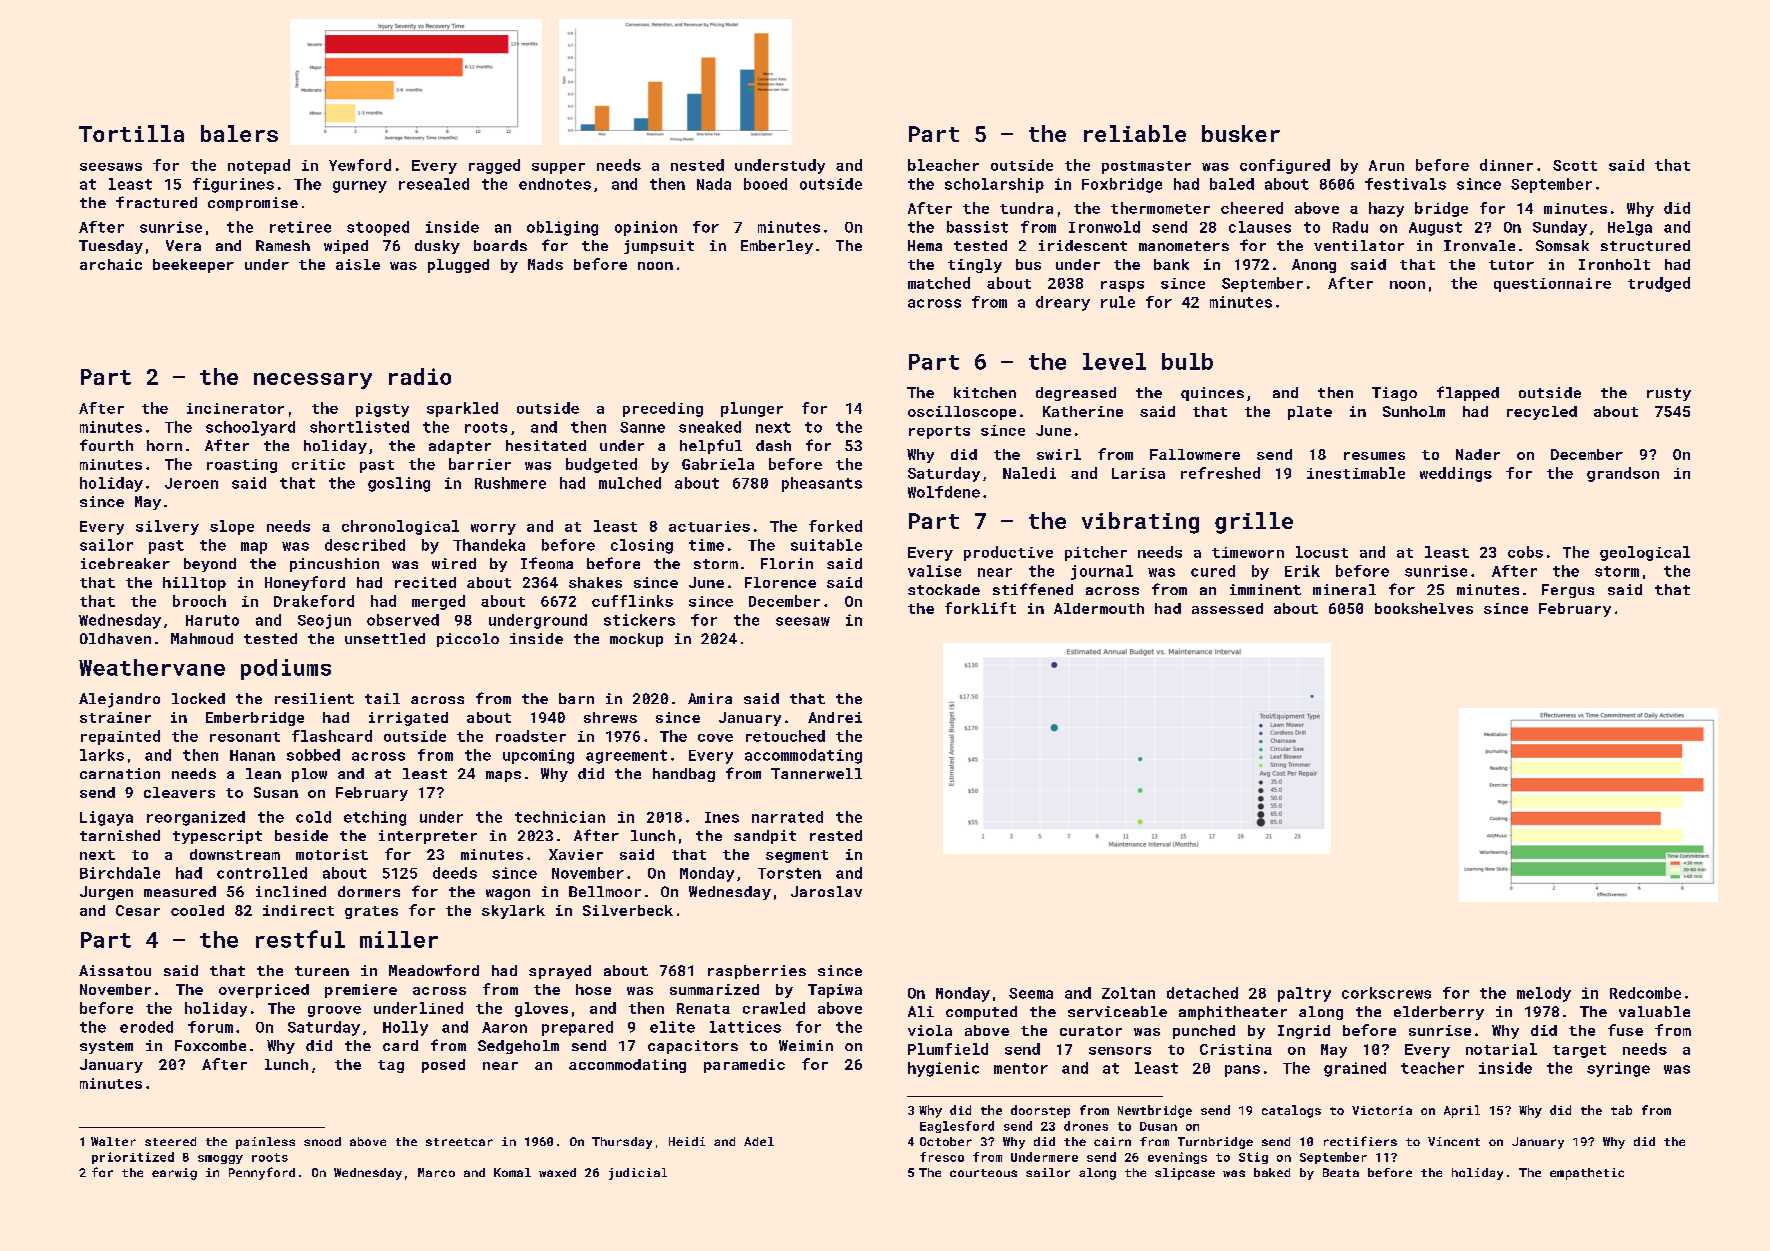 The image size is (1770, 1251). I want to click on Andrei, so click(835, 717).
